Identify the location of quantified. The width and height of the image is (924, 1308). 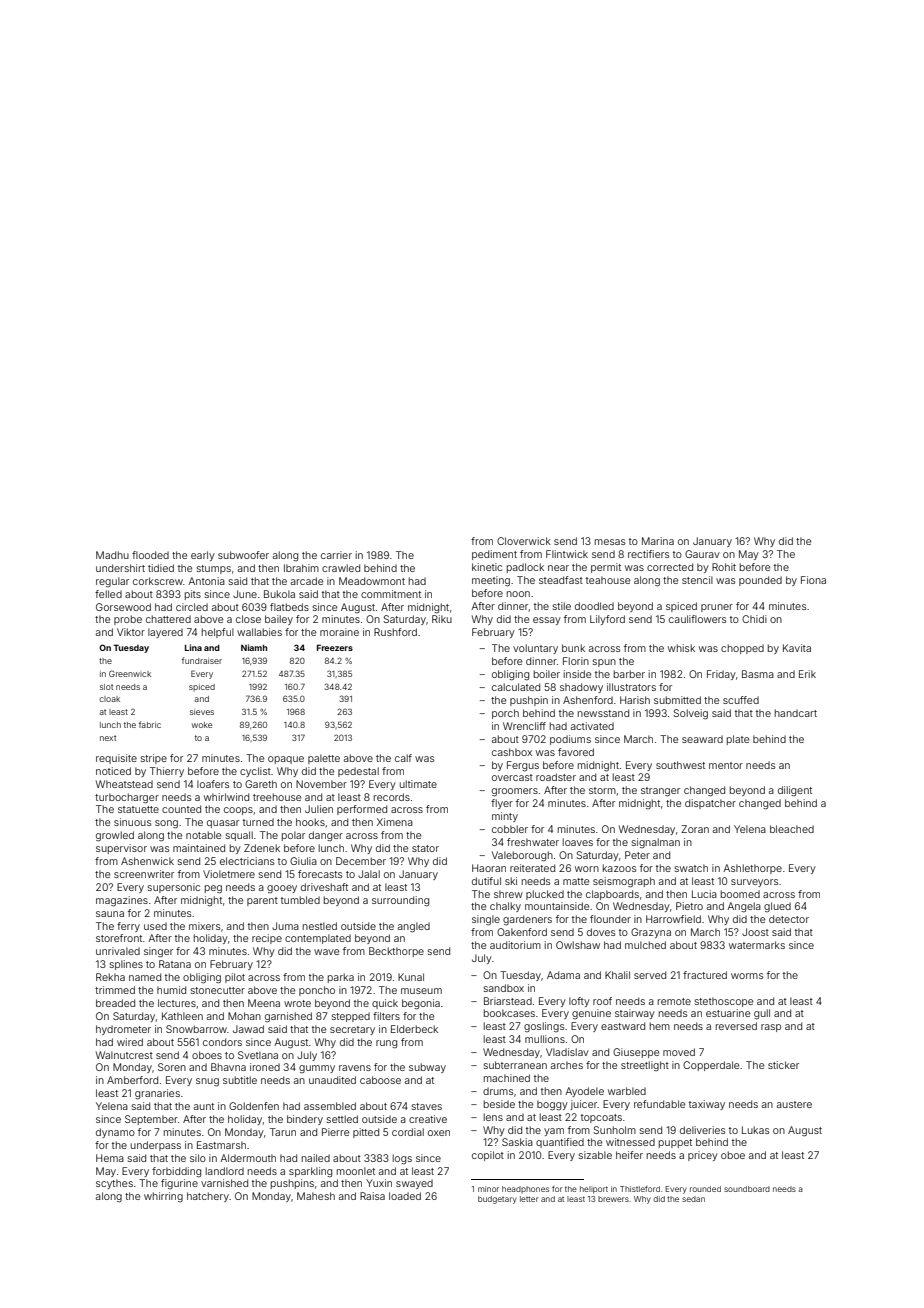
(560, 1143).
